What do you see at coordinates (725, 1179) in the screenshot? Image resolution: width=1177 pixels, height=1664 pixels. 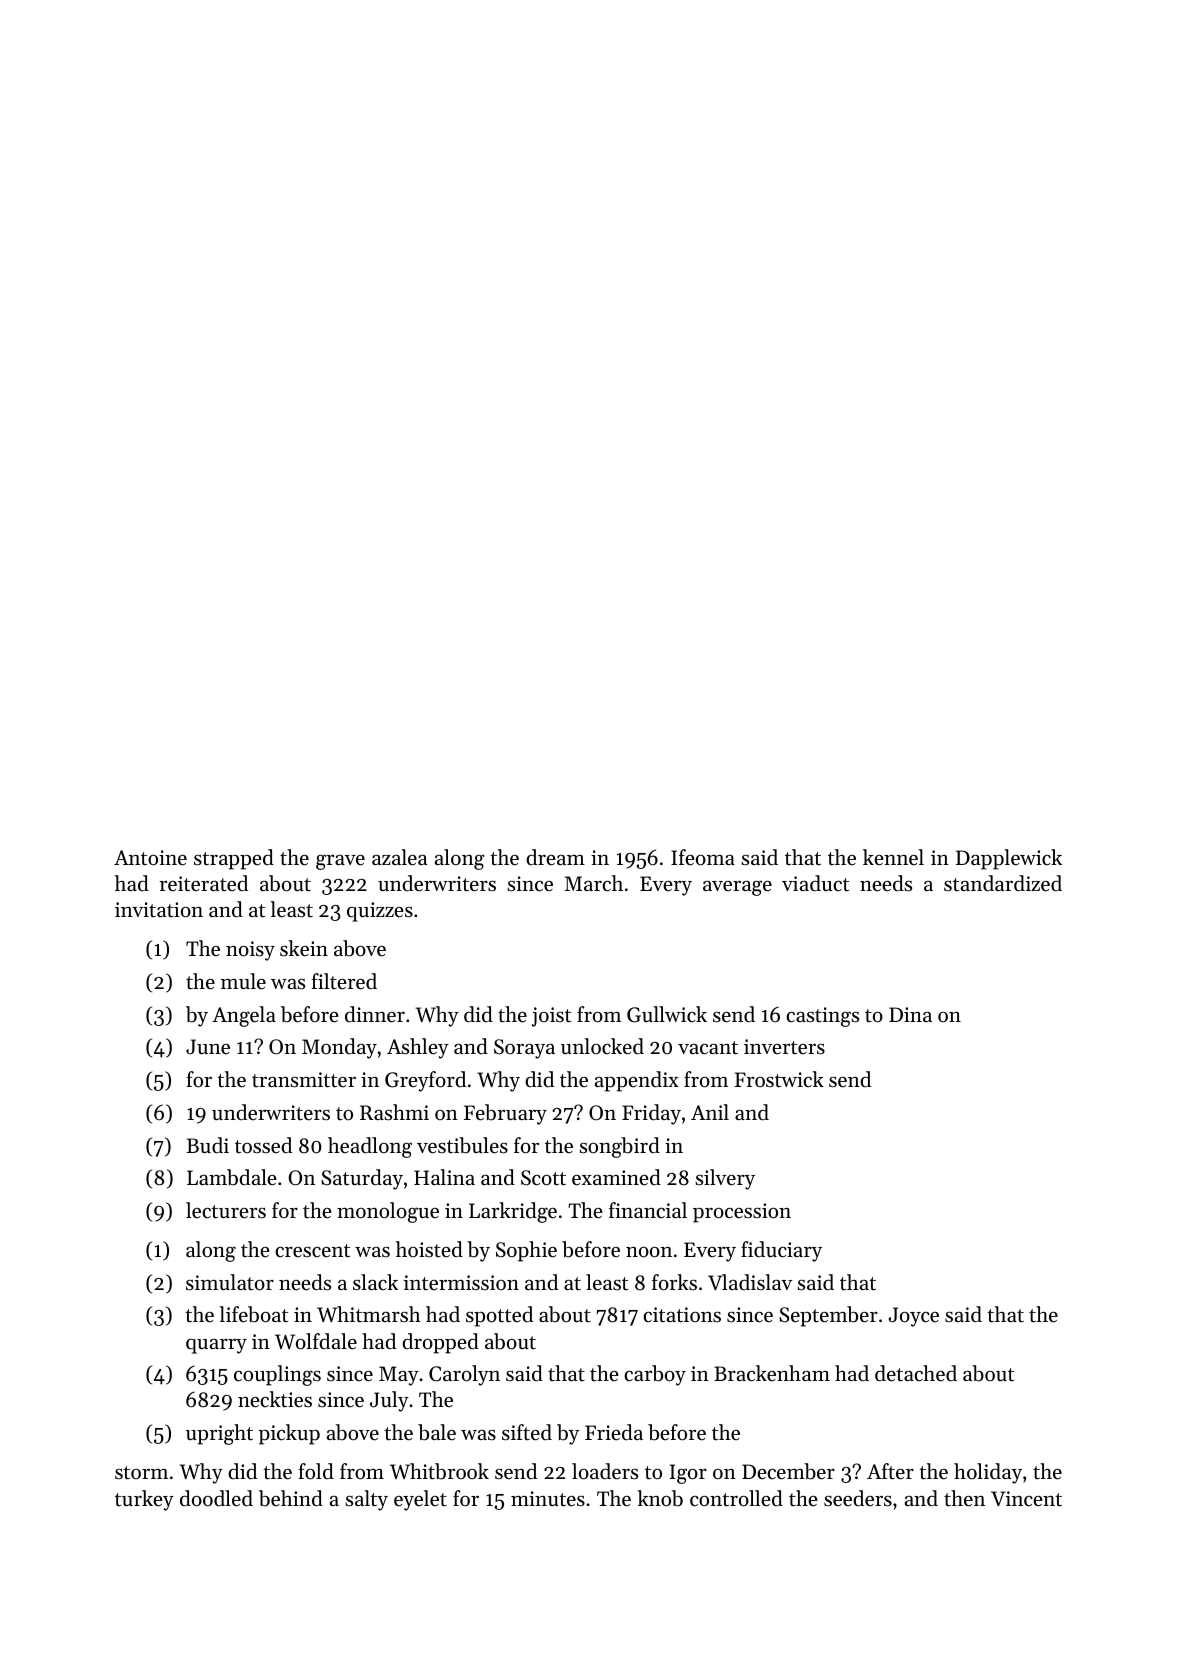 I see `silvery` at bounding box center [725, 1179].
